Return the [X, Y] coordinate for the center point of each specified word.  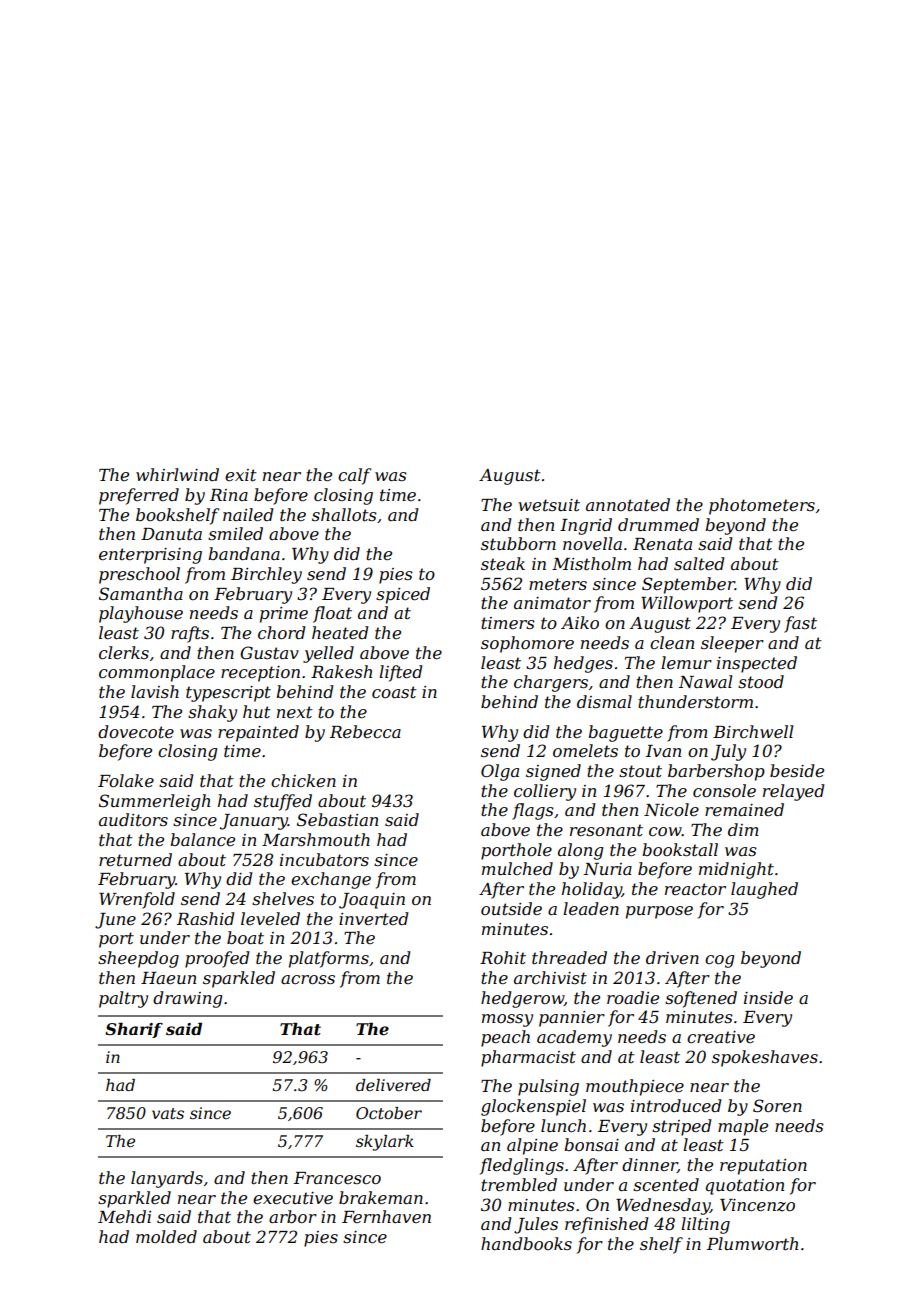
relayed [793, 792]
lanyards [167, 1179]
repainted [258, 733]
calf [354, 476]
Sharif [134, 1030]
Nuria [607, 869]
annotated [628, 504]
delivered [393, 1085]
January [254, 822]
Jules [536, 1225]
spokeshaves [765, 1058]
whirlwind [177, 474]
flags [533, 811]
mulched [517, 868]
